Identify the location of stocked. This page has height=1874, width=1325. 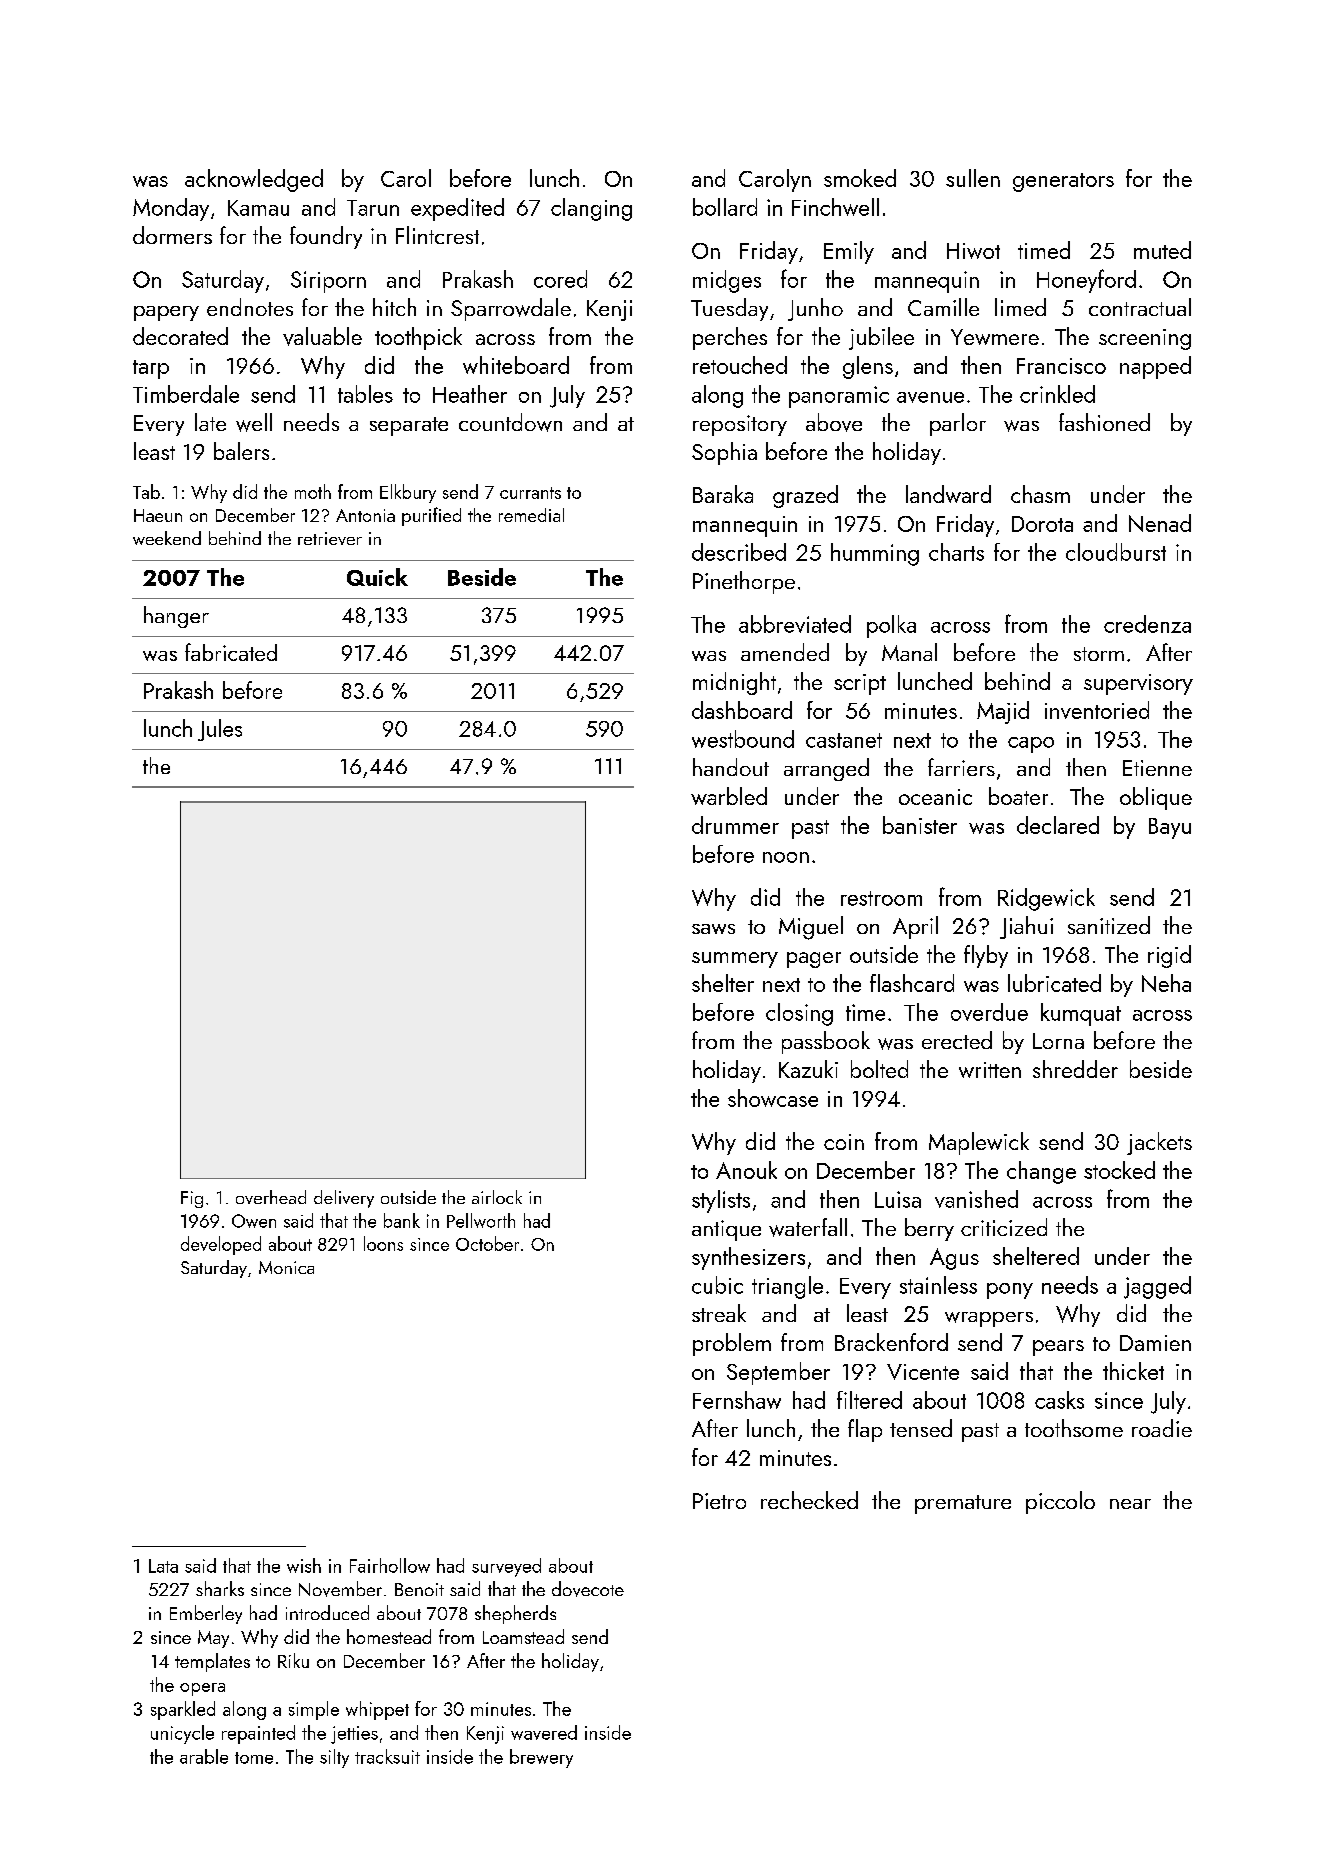
(1119, 1170).
